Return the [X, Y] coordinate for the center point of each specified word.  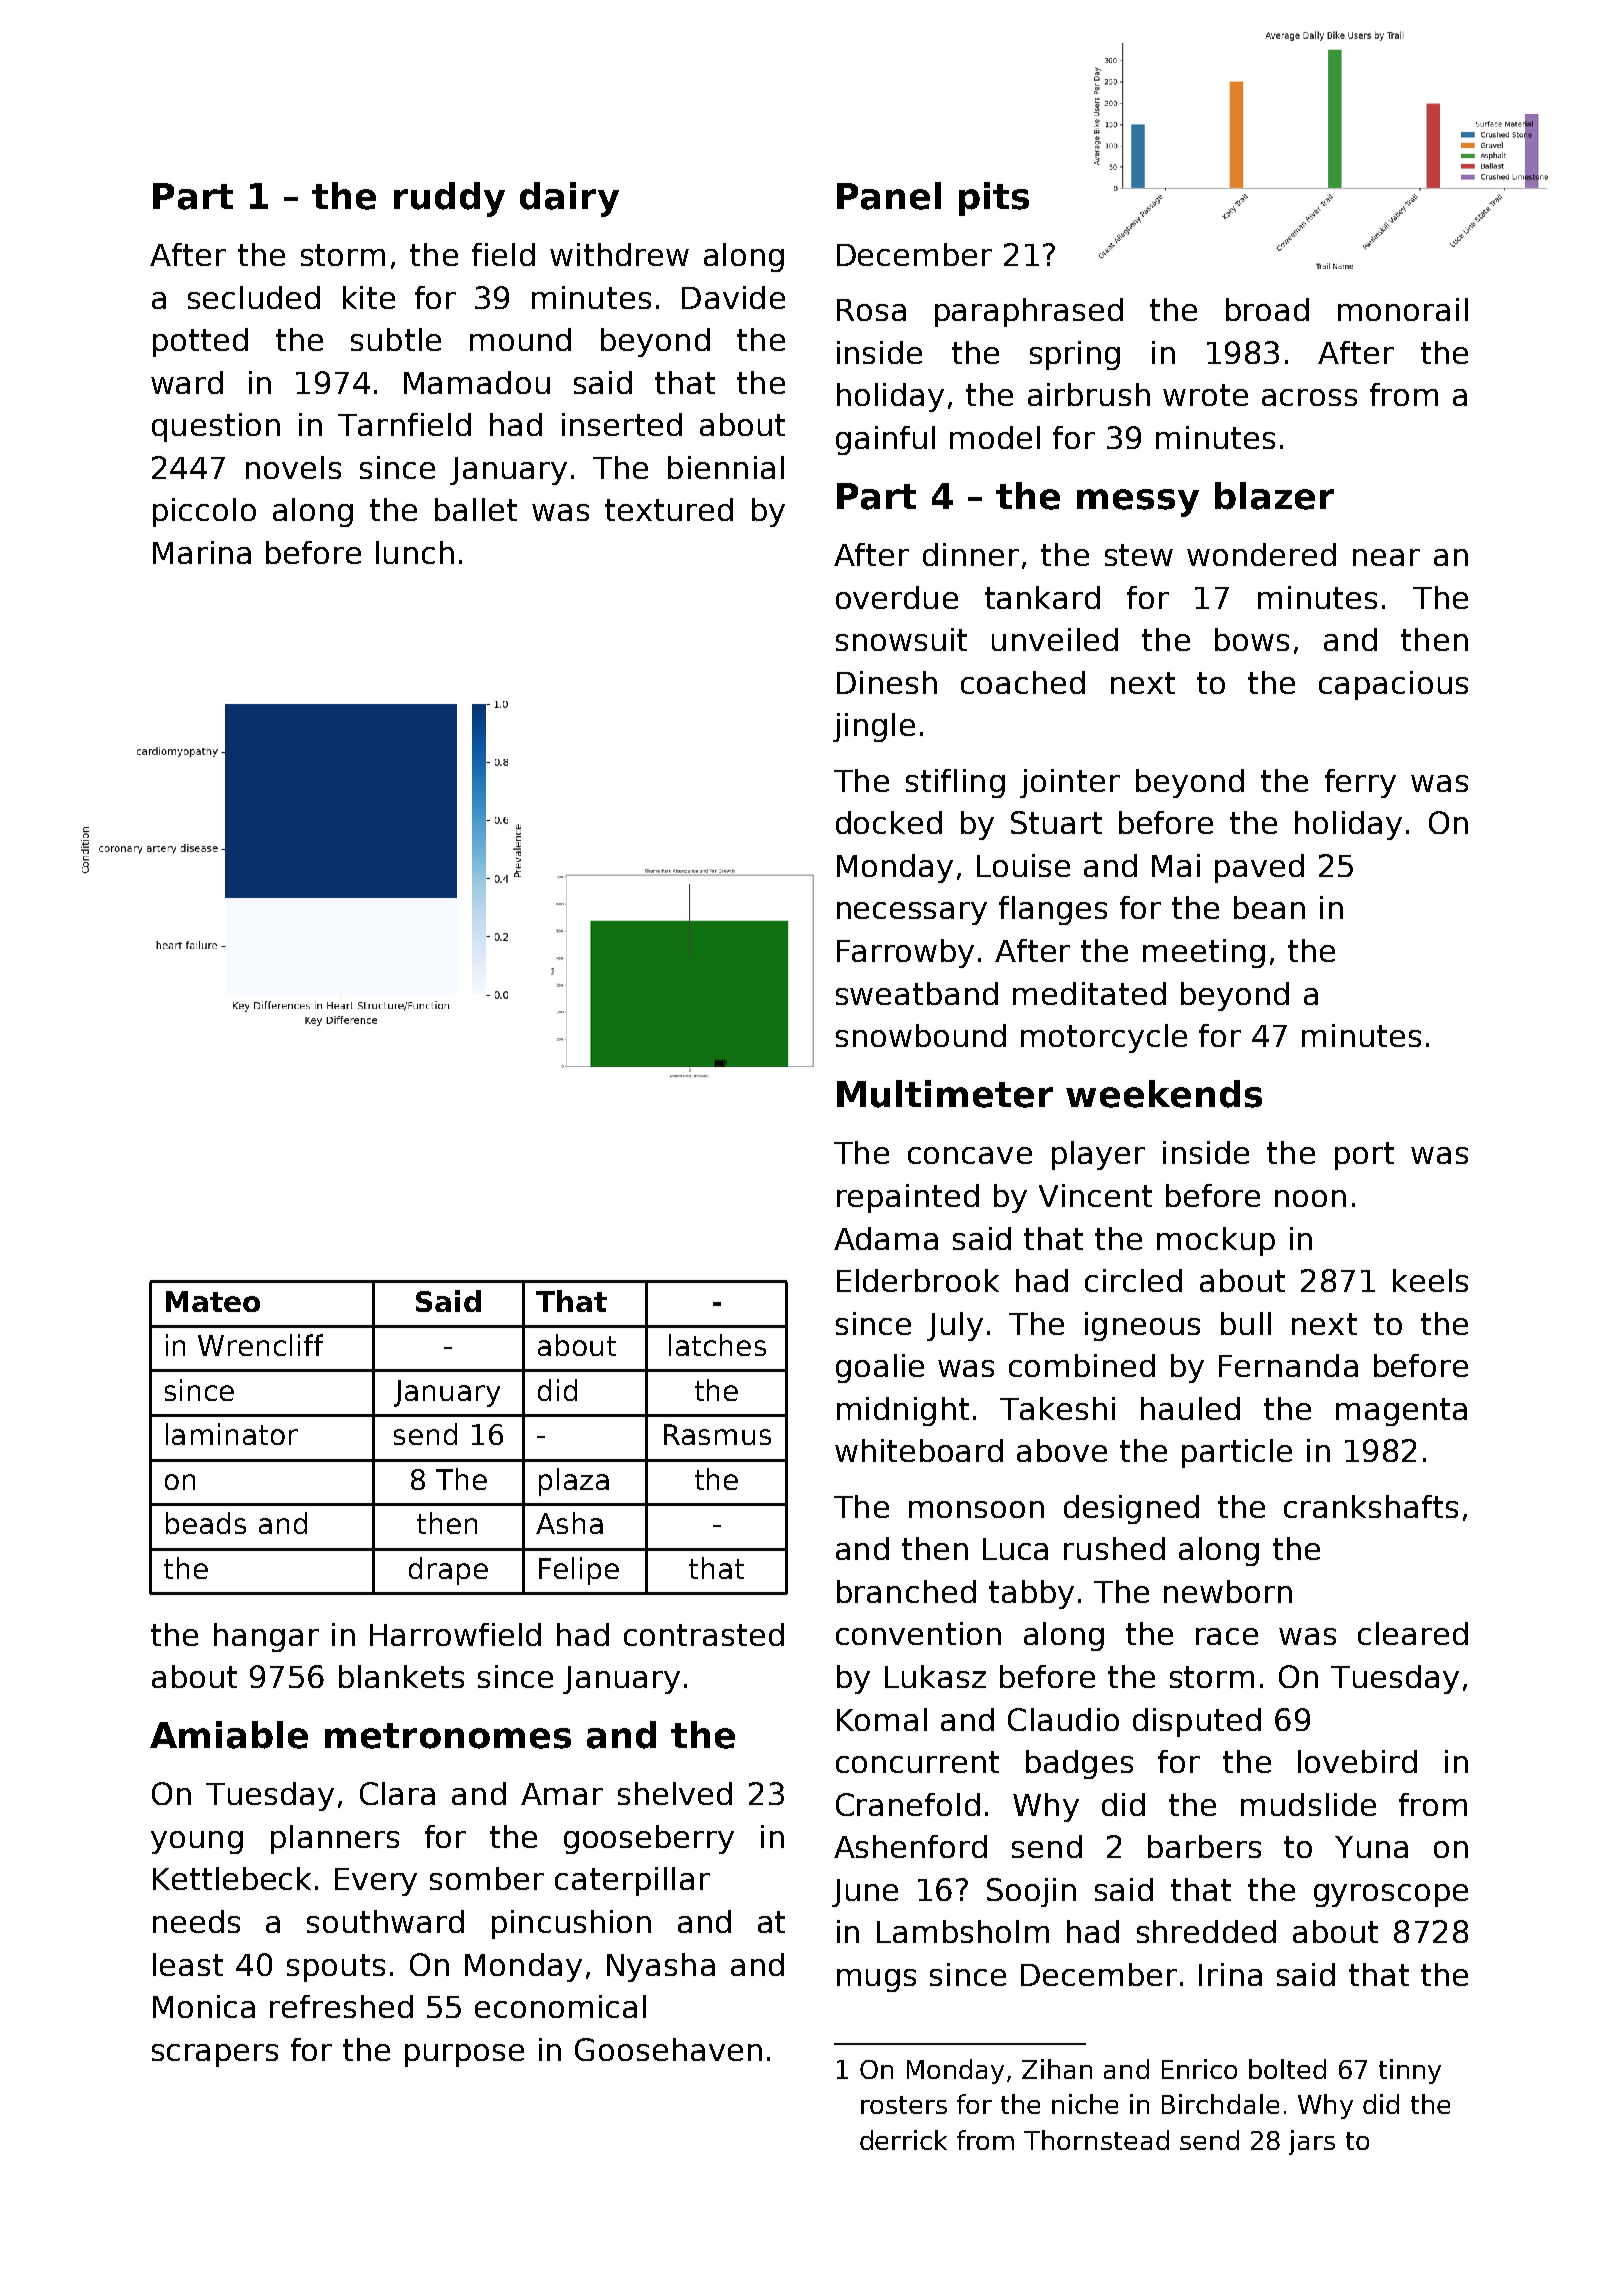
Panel [889, 196]
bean [1269, 907]
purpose [464, 2055]
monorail [1403, 309]
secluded [254, 297]
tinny [1410, 2071]
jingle [874, 727]
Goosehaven [668, 2049]
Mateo [213, 1301]
